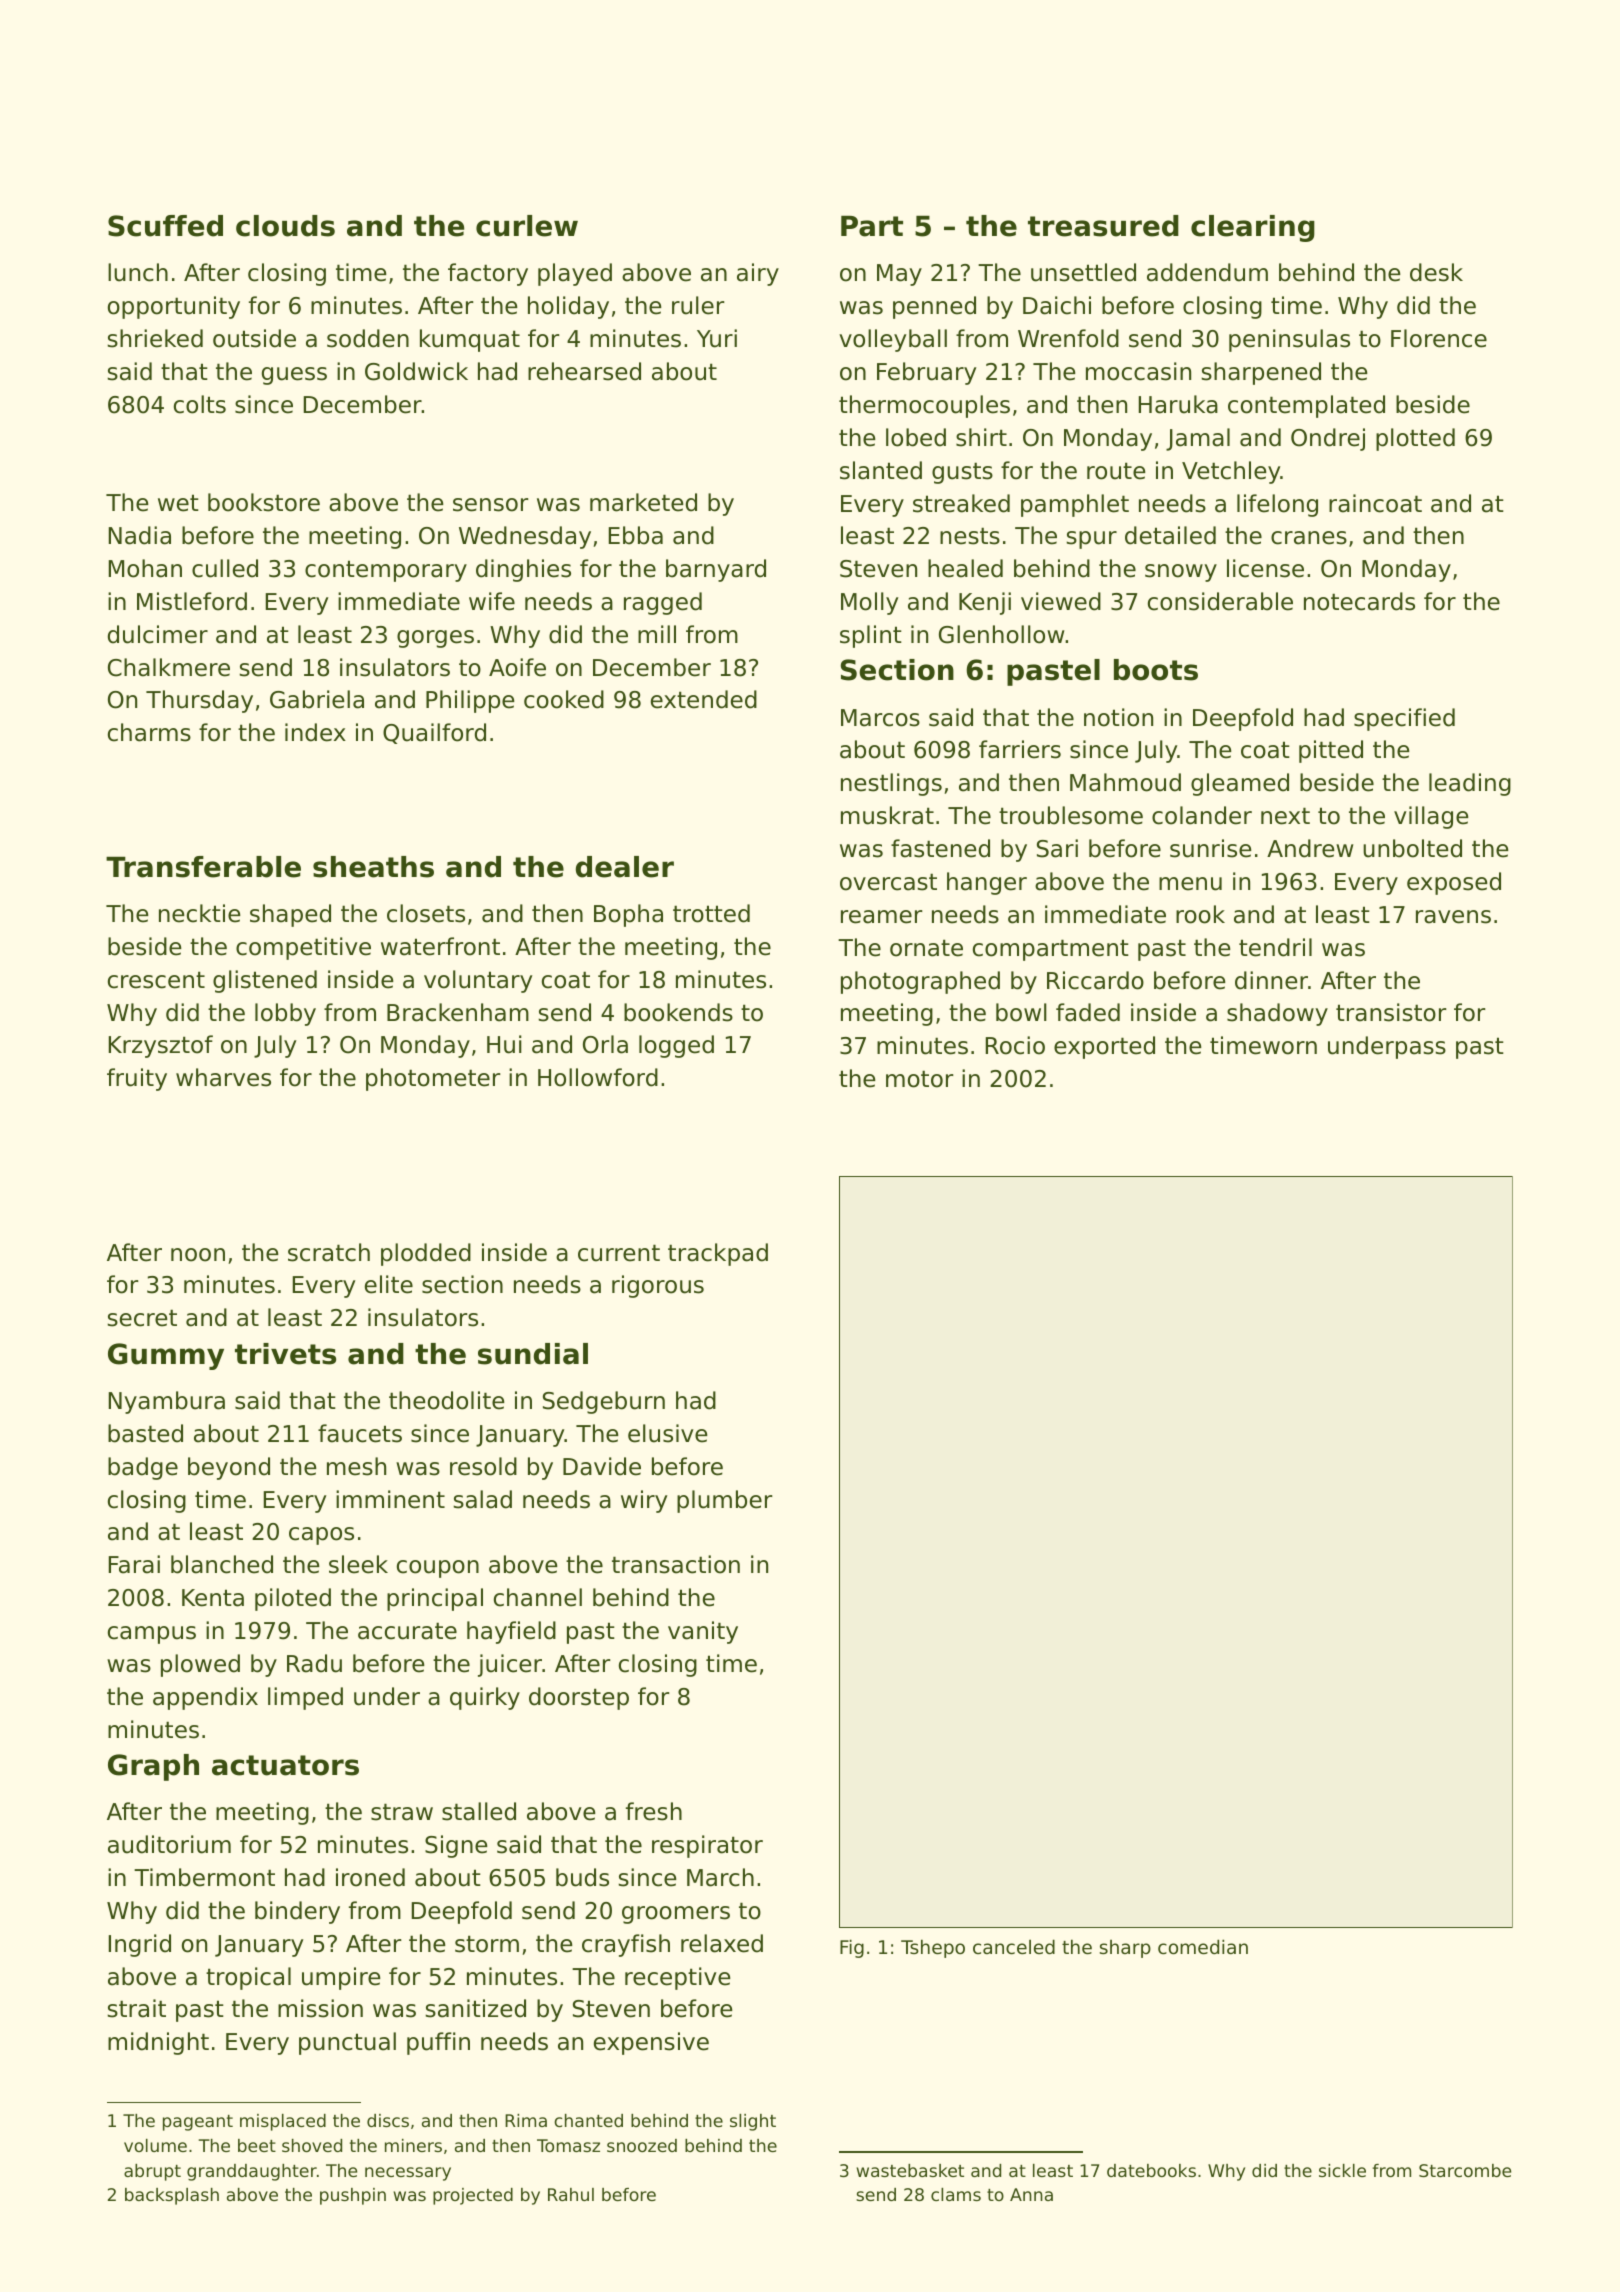 The height and width of the page is (2292, 1620). Describe the element at coordinates (172, 2196) in the page. I see `backsplash` at that location.
